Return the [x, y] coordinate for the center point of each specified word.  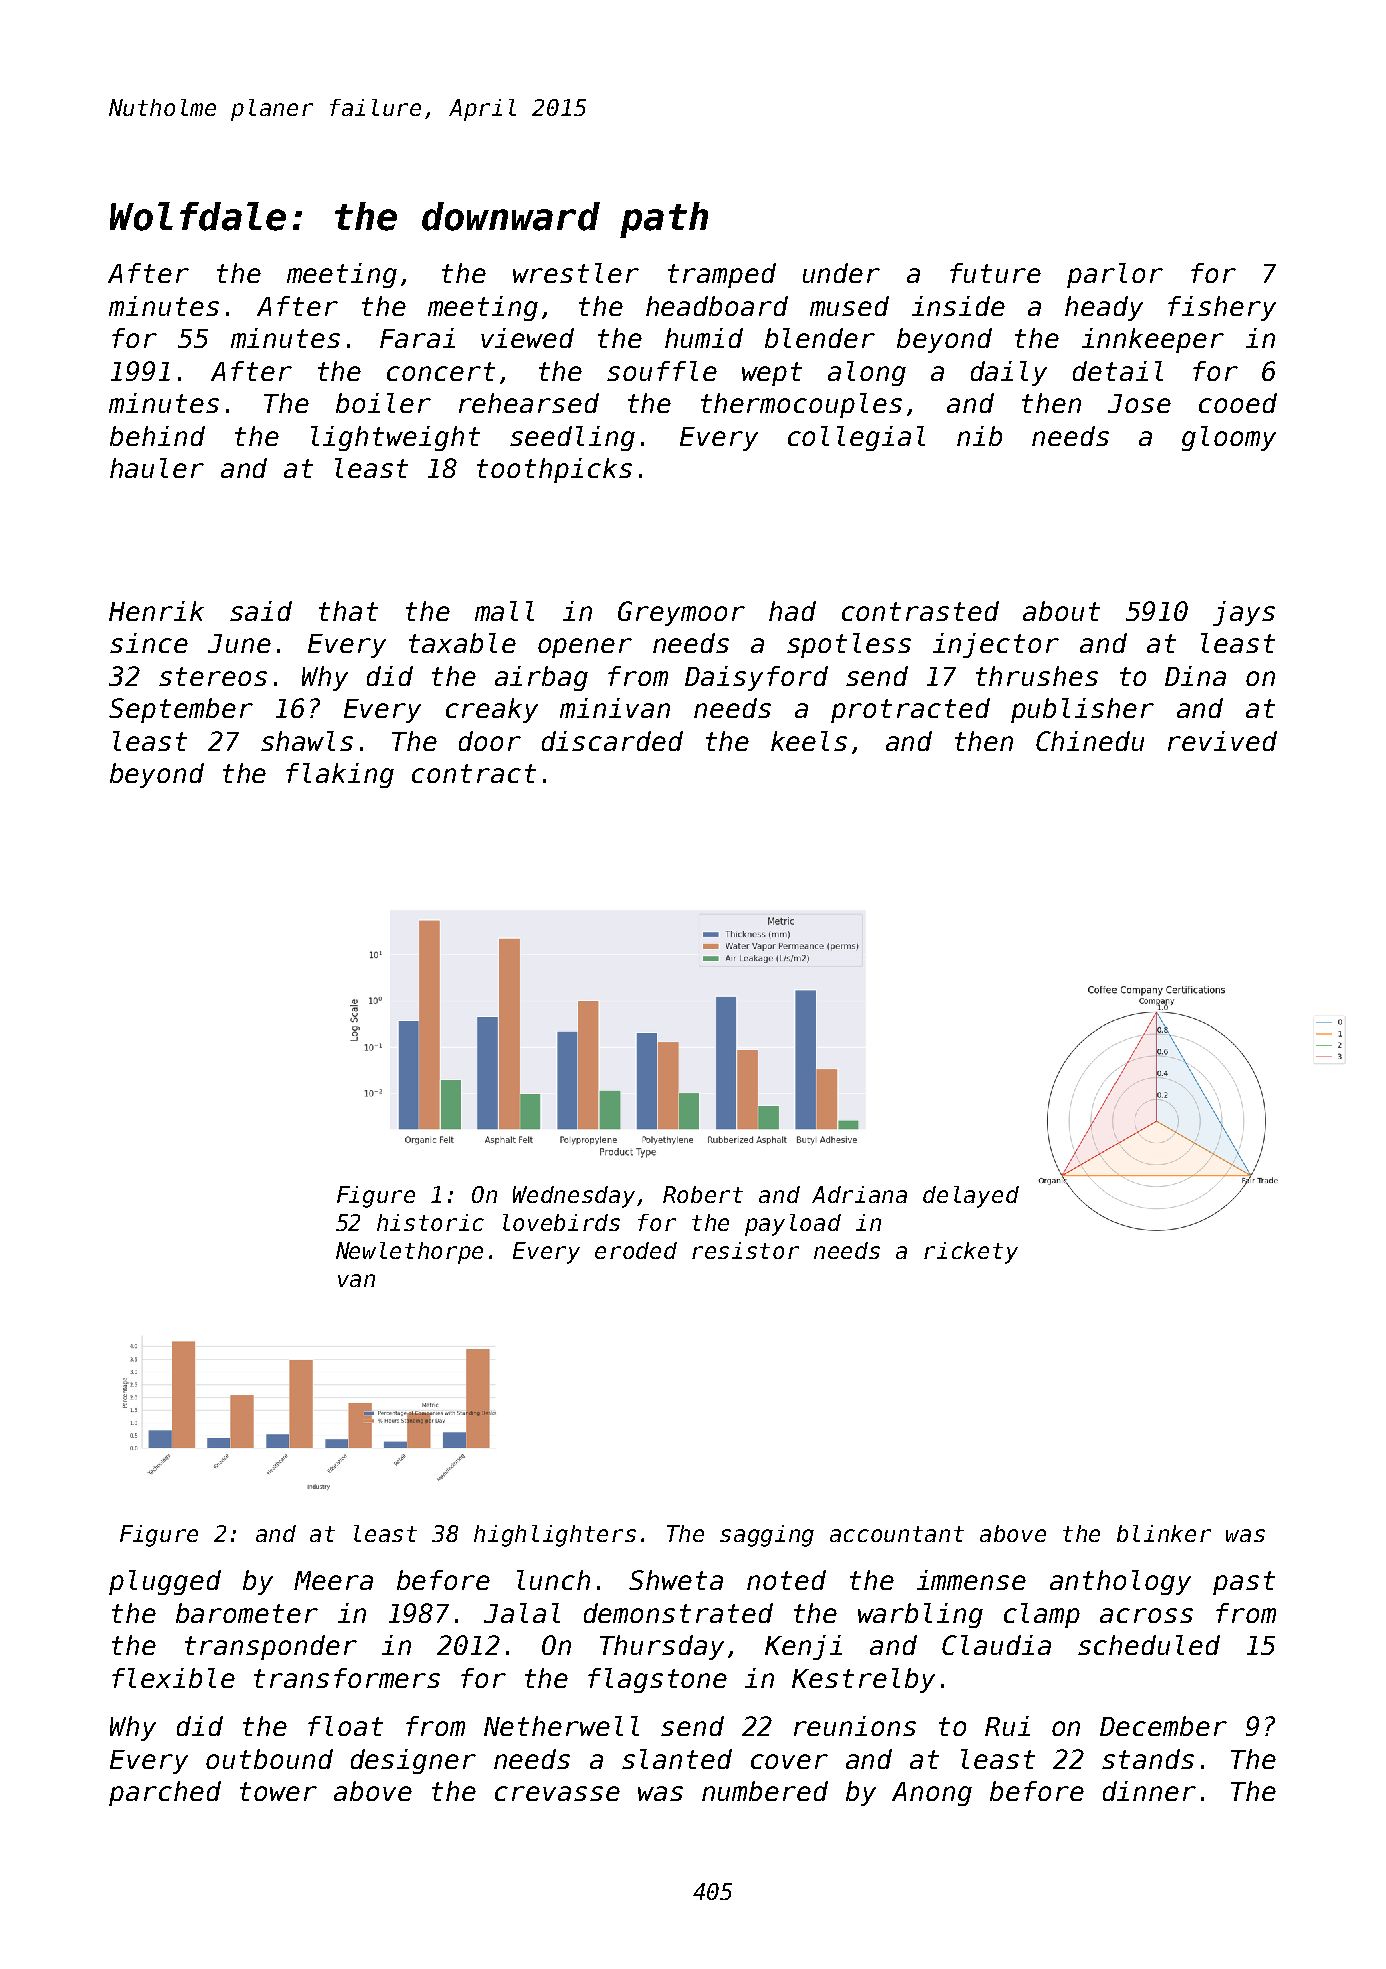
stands [1148, 1759]
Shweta [676, 1580]
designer [413, 1761]
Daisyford [756, 678]
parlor [1115, 275]
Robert [703, 1194]
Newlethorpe [409, 1253]
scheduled [1149, 1645]
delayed [971, 1197]
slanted [677, 1759]
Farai [417, 338]
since [149, 643]
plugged [165, 1582]
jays [1244, 613]
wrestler [576, 273]
